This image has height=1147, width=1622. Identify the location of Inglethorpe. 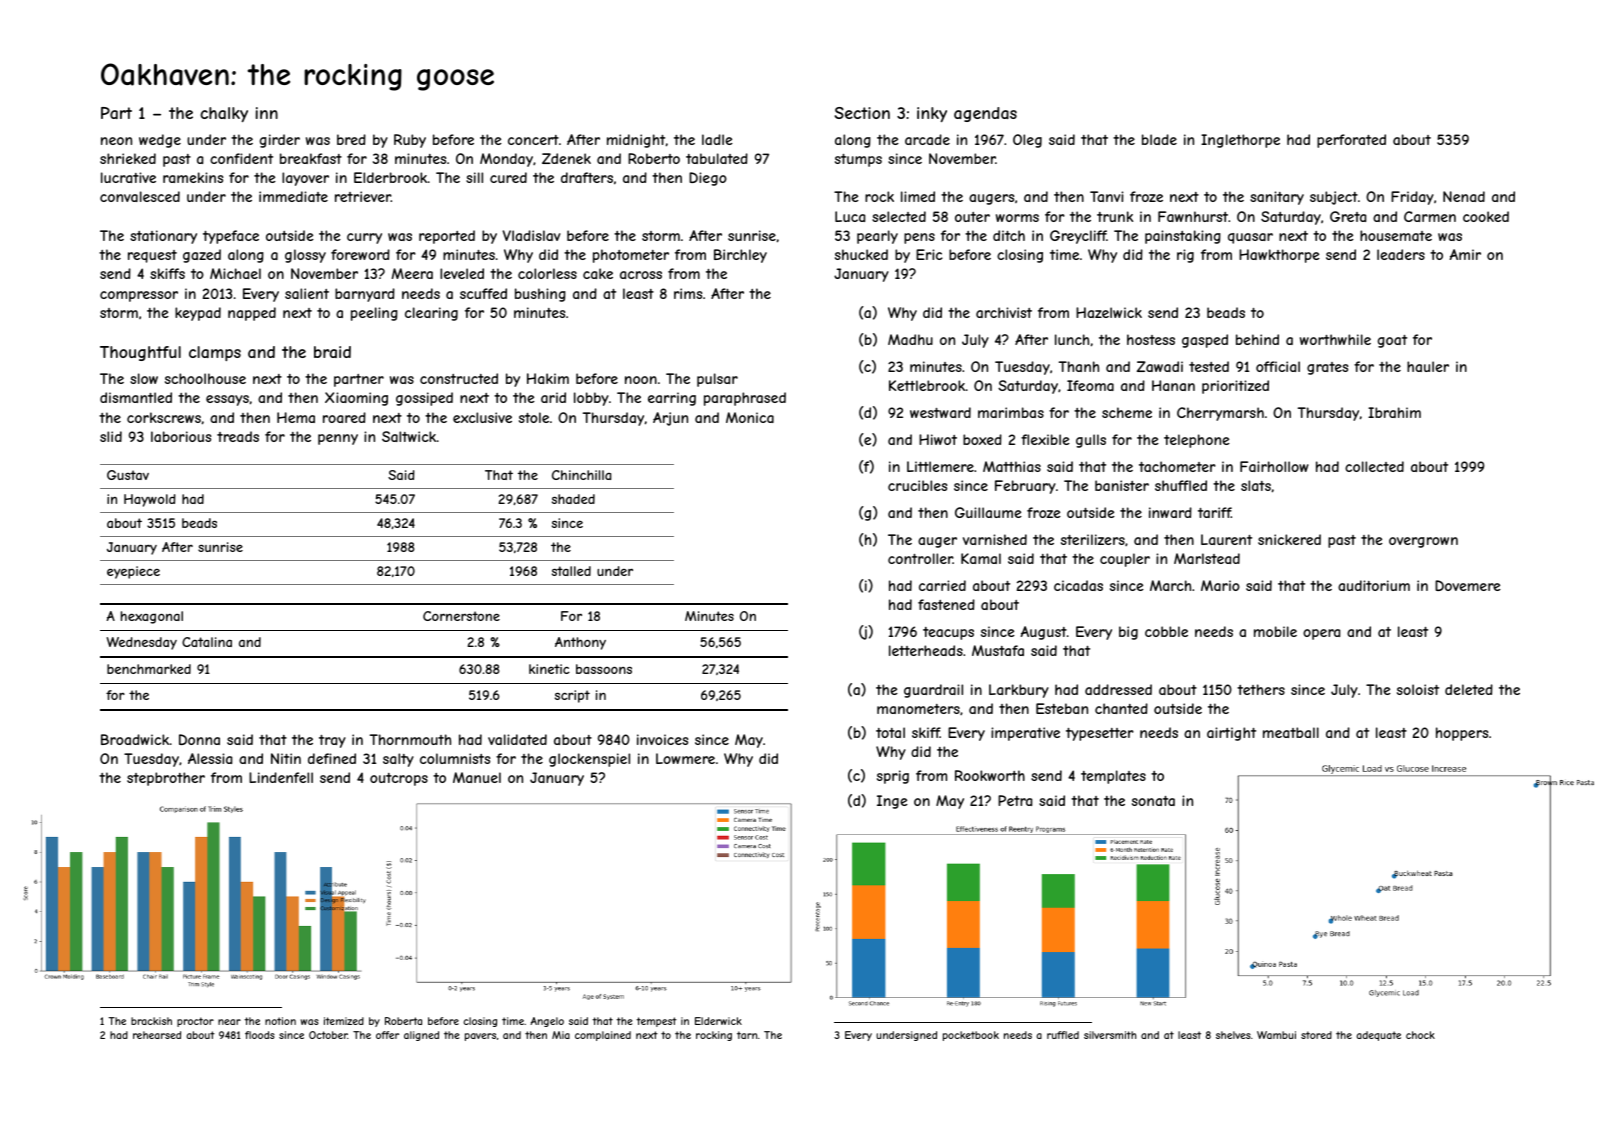
(1240, 141).
